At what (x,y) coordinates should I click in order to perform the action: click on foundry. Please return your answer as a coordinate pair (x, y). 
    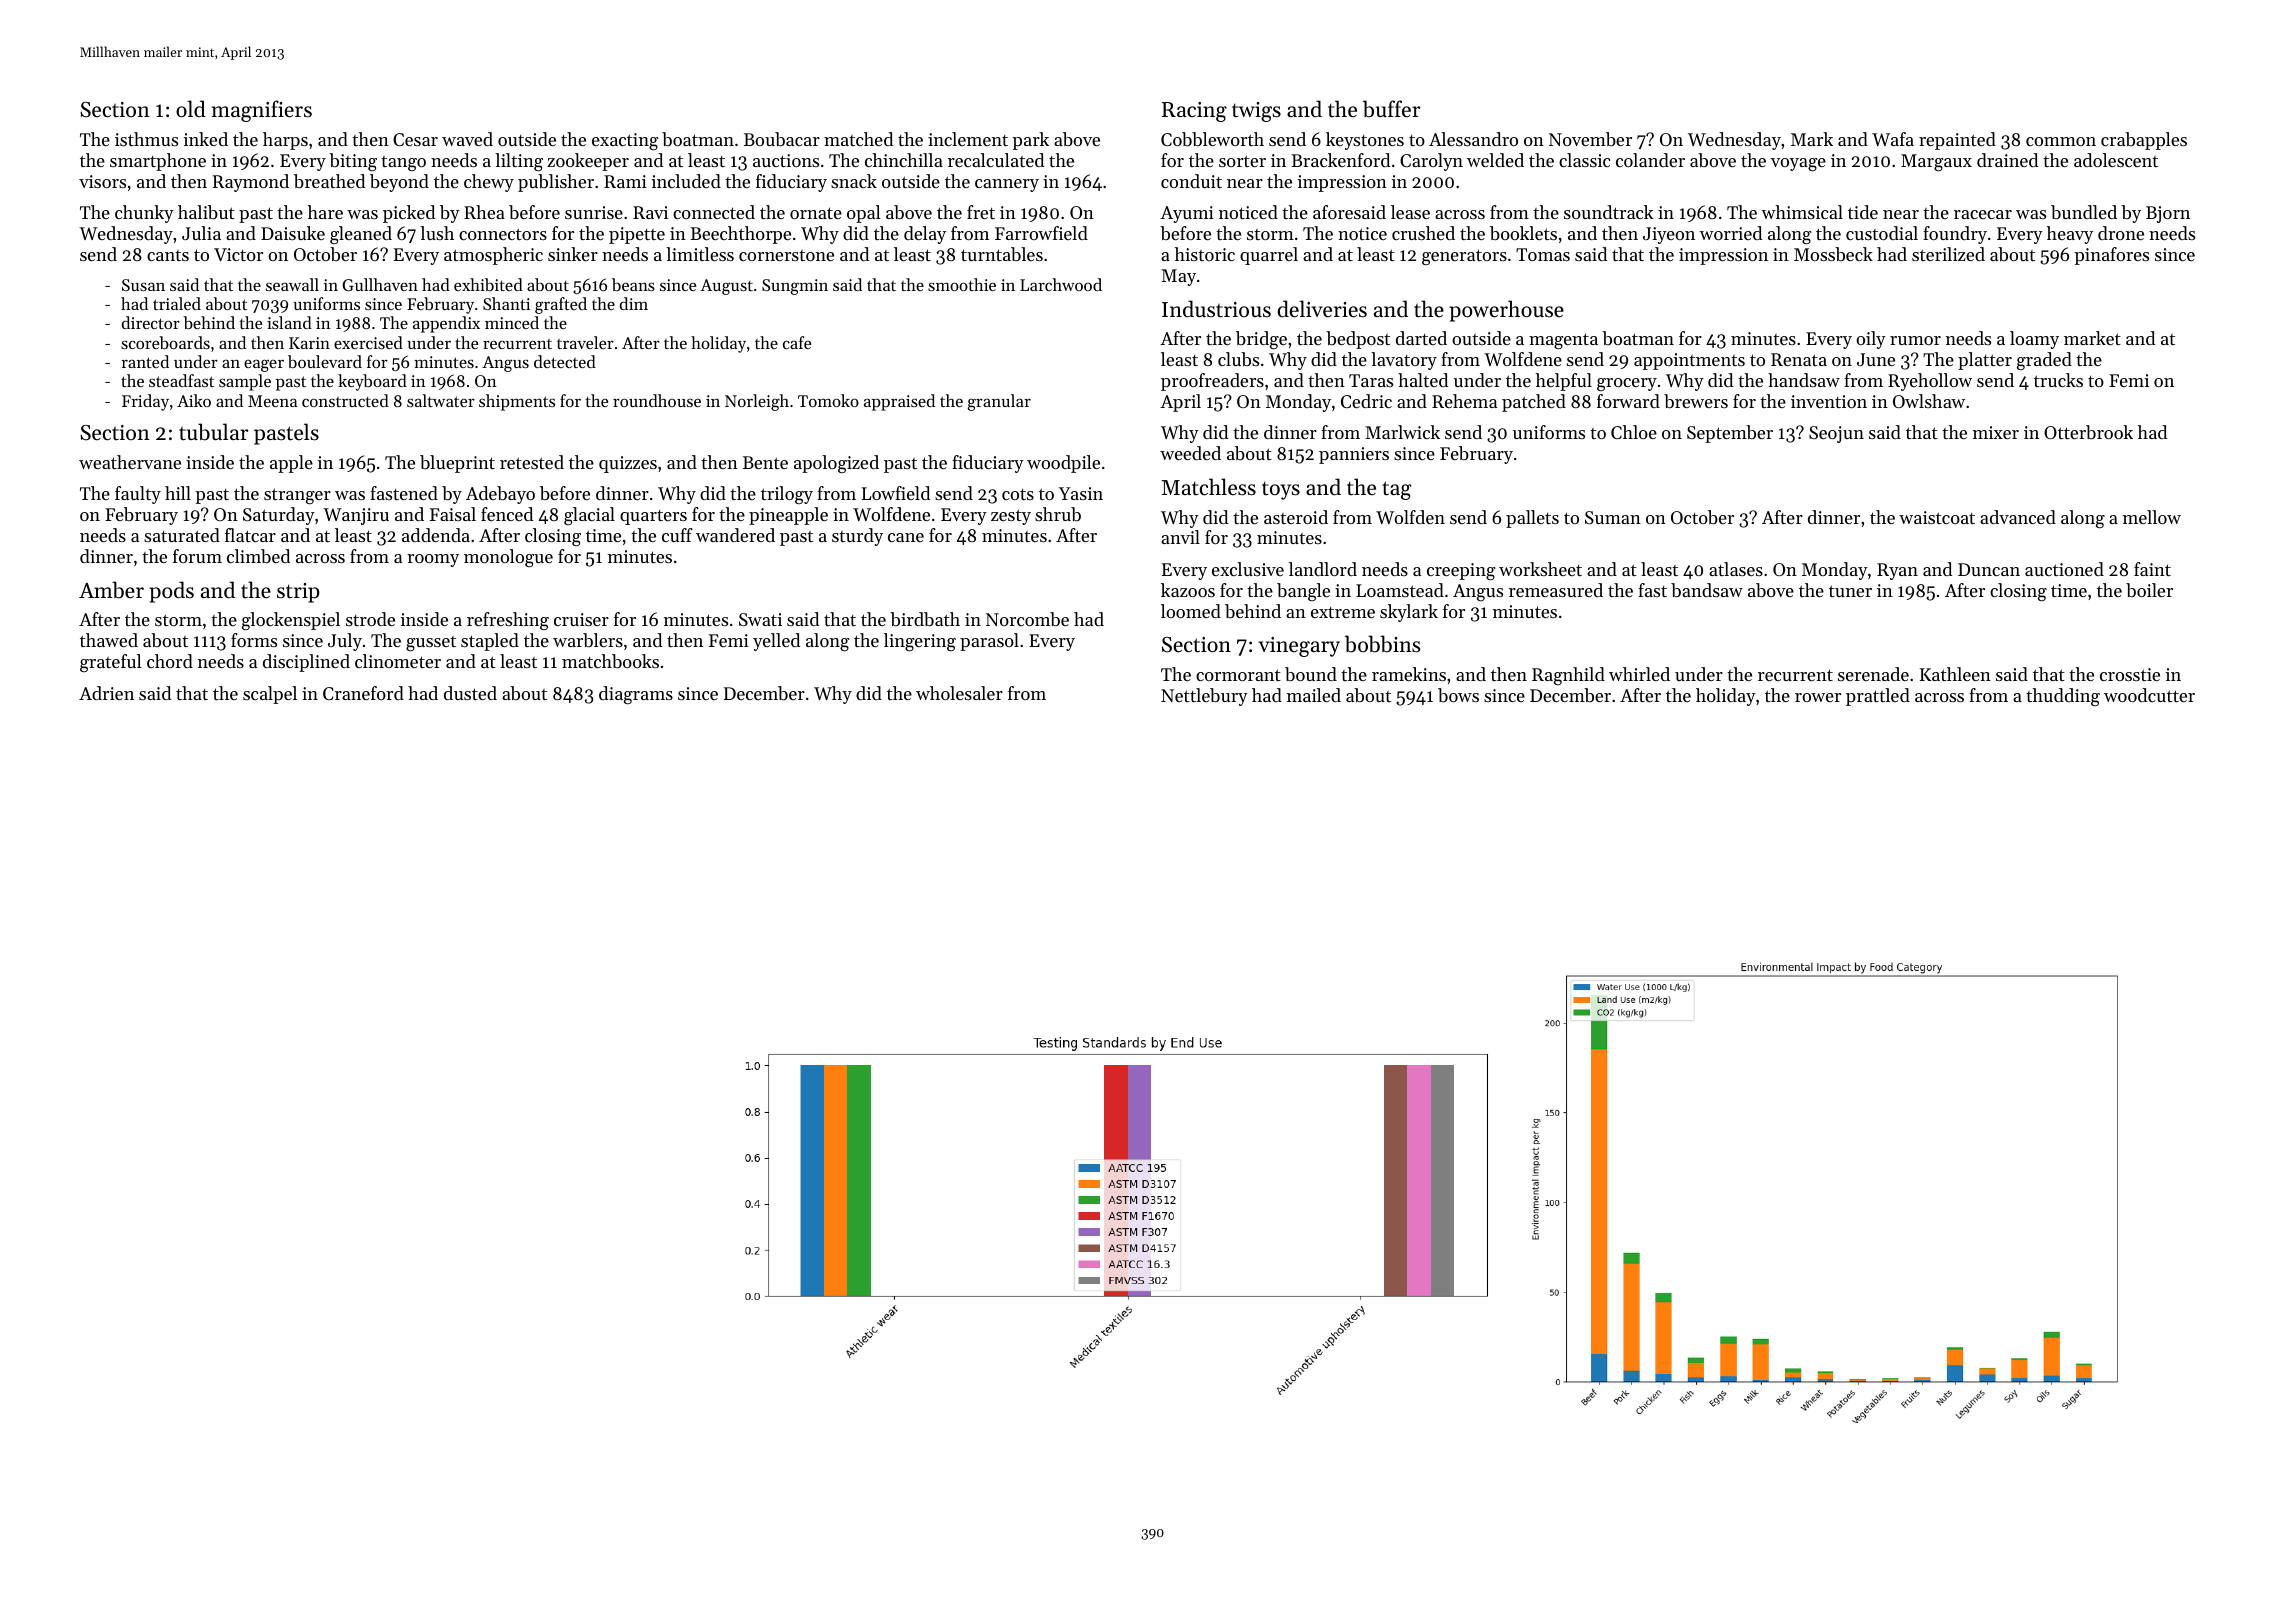
    Looking at the image, I should click on (1955, 235).
